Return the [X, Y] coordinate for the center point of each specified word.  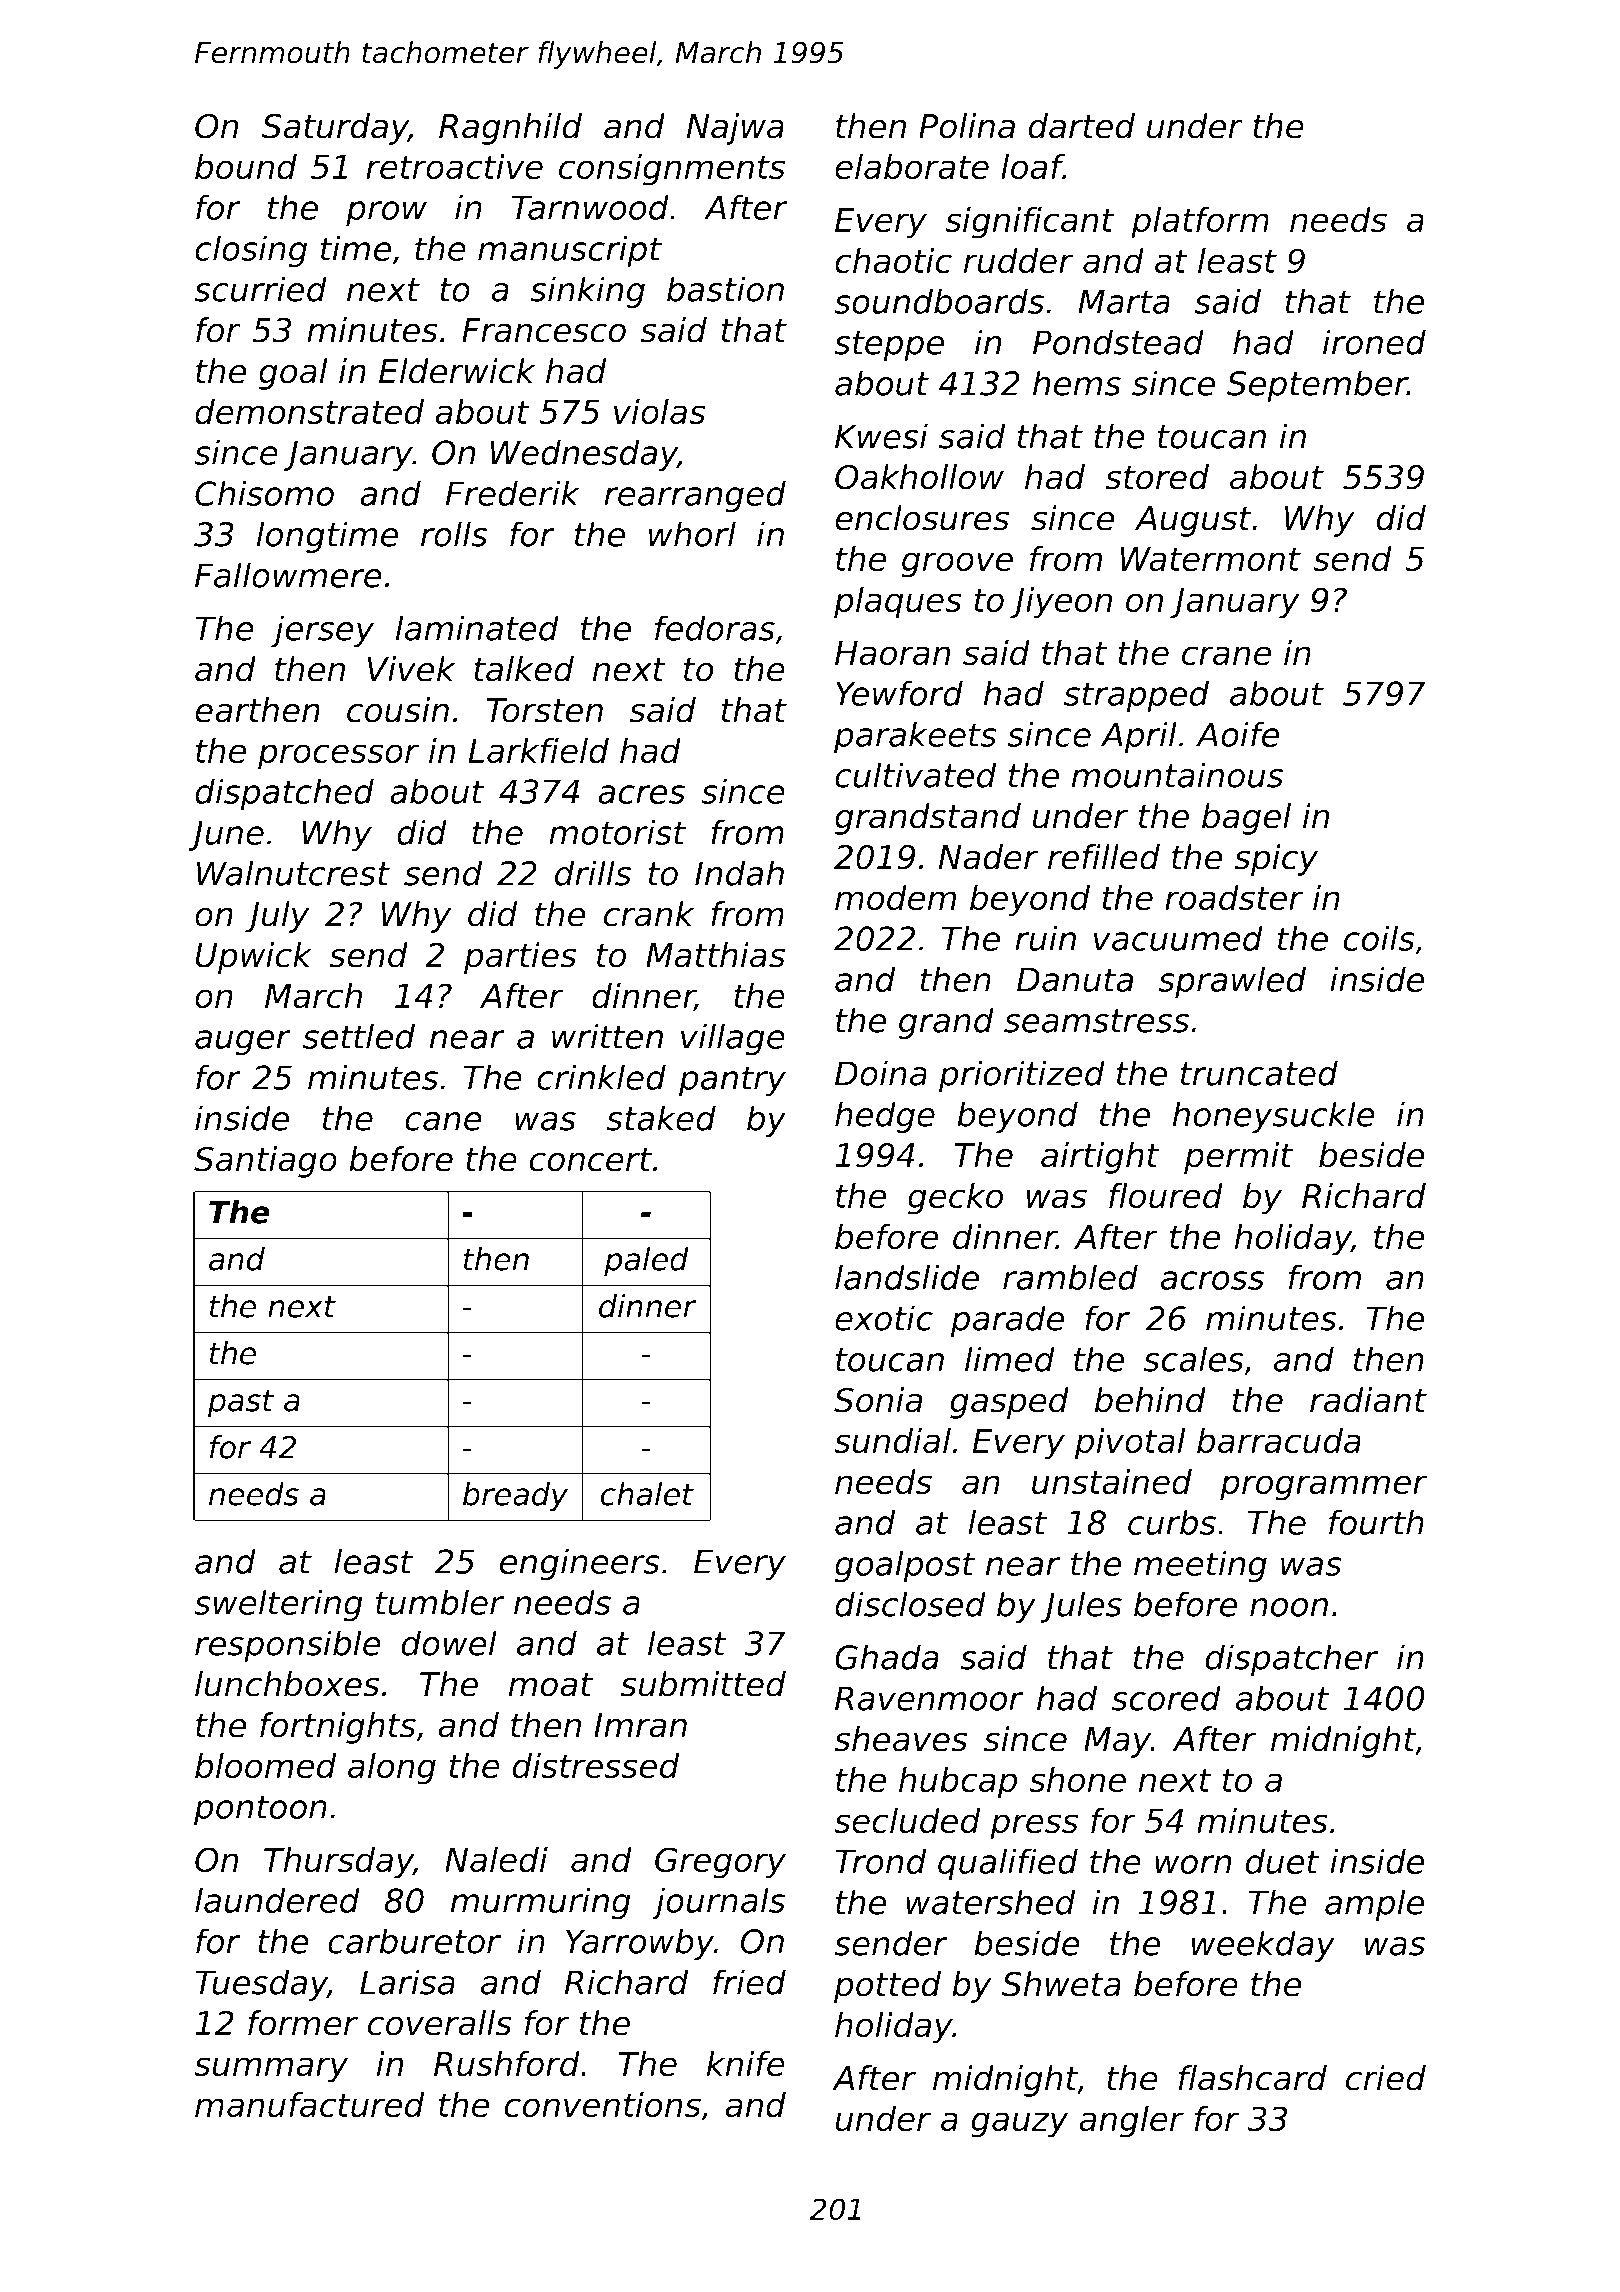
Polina [967, 126]
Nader [988, 857]
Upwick [254, 958]
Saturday [335, 129]
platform [1200, 223]
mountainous [1177, 775]
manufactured [310, 2105]
